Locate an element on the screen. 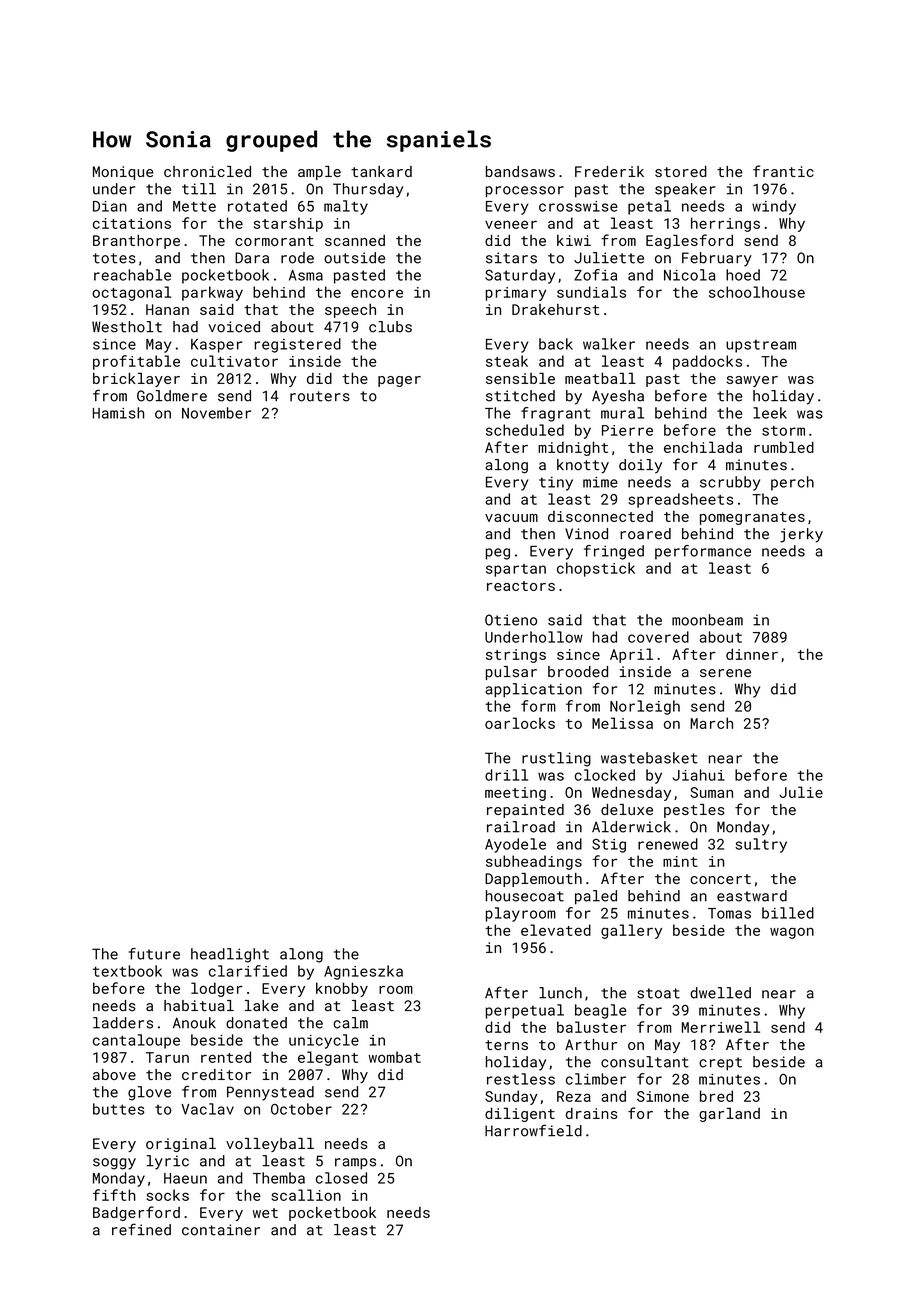 Image resolution: width=924 pixels, height=1311 pixels. Branthorpe is located at coordinates (136, 242).
